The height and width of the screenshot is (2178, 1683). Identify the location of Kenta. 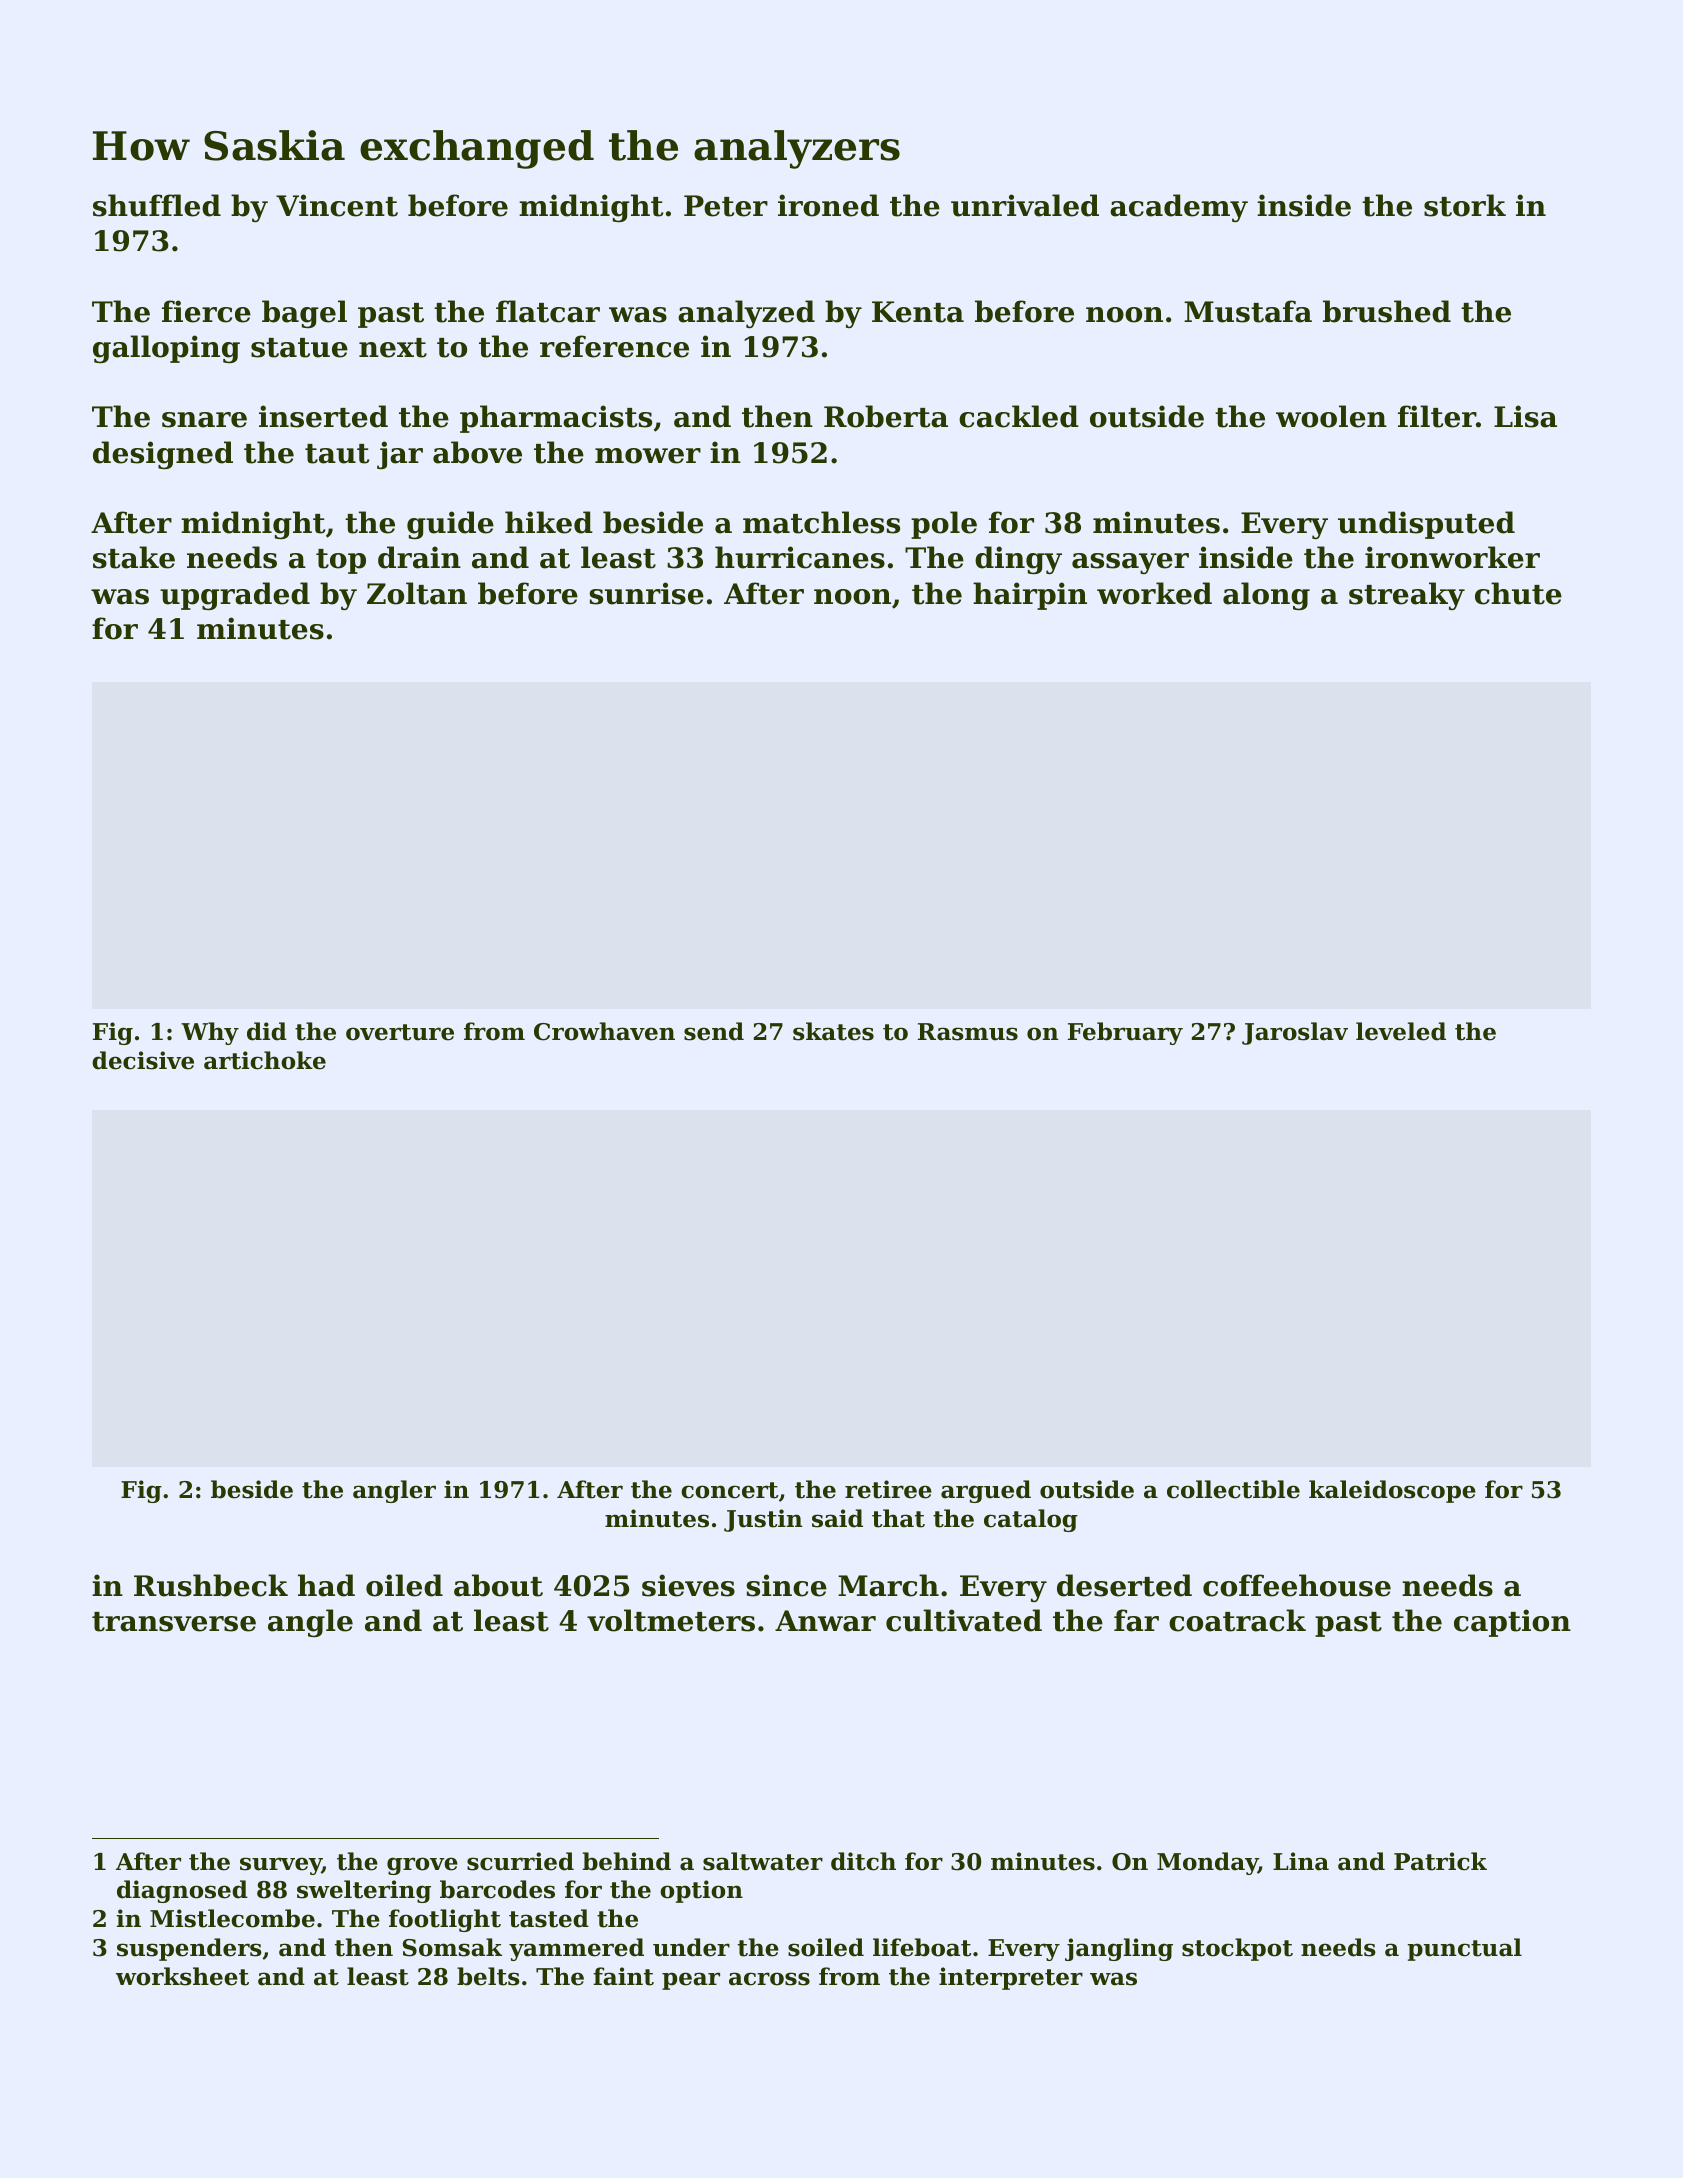
(918, 312).
